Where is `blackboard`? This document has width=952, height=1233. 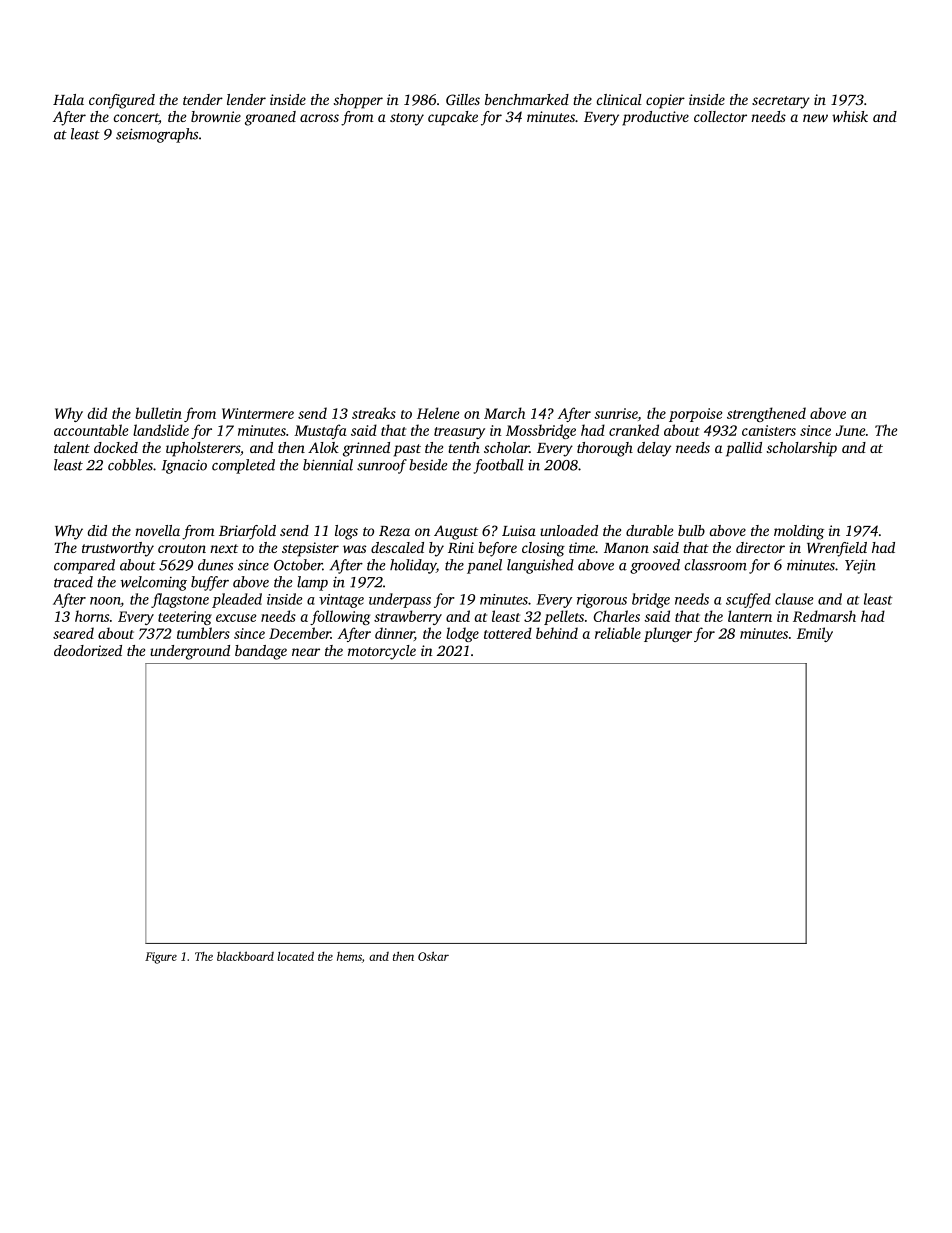
blackboard is located at coordinates (245, 956).
